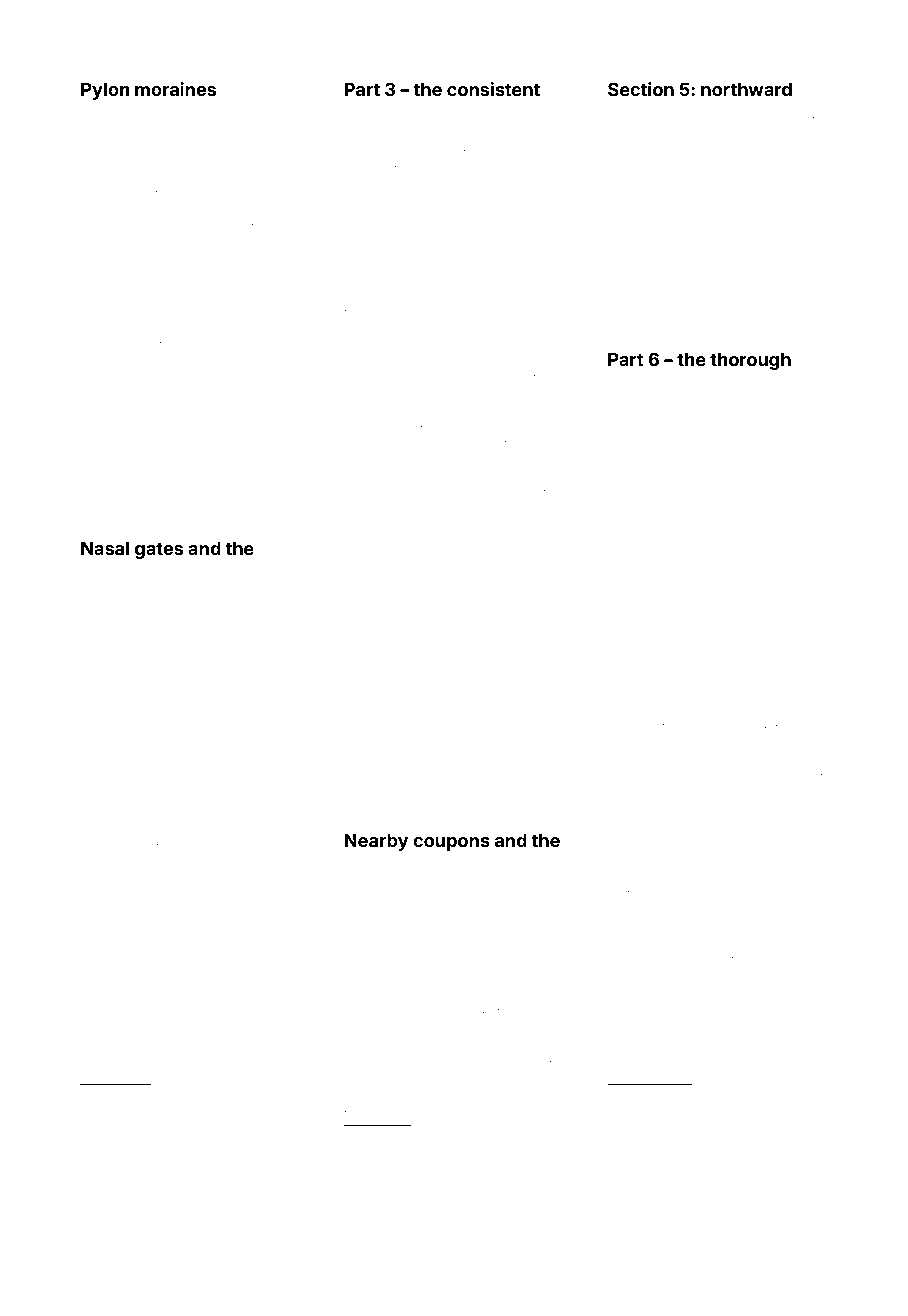 This image has width=908, height=1316. What do you see at coordinates (105, 91) in the image?
I see `Pylon` at bounding box center [105, 91].
